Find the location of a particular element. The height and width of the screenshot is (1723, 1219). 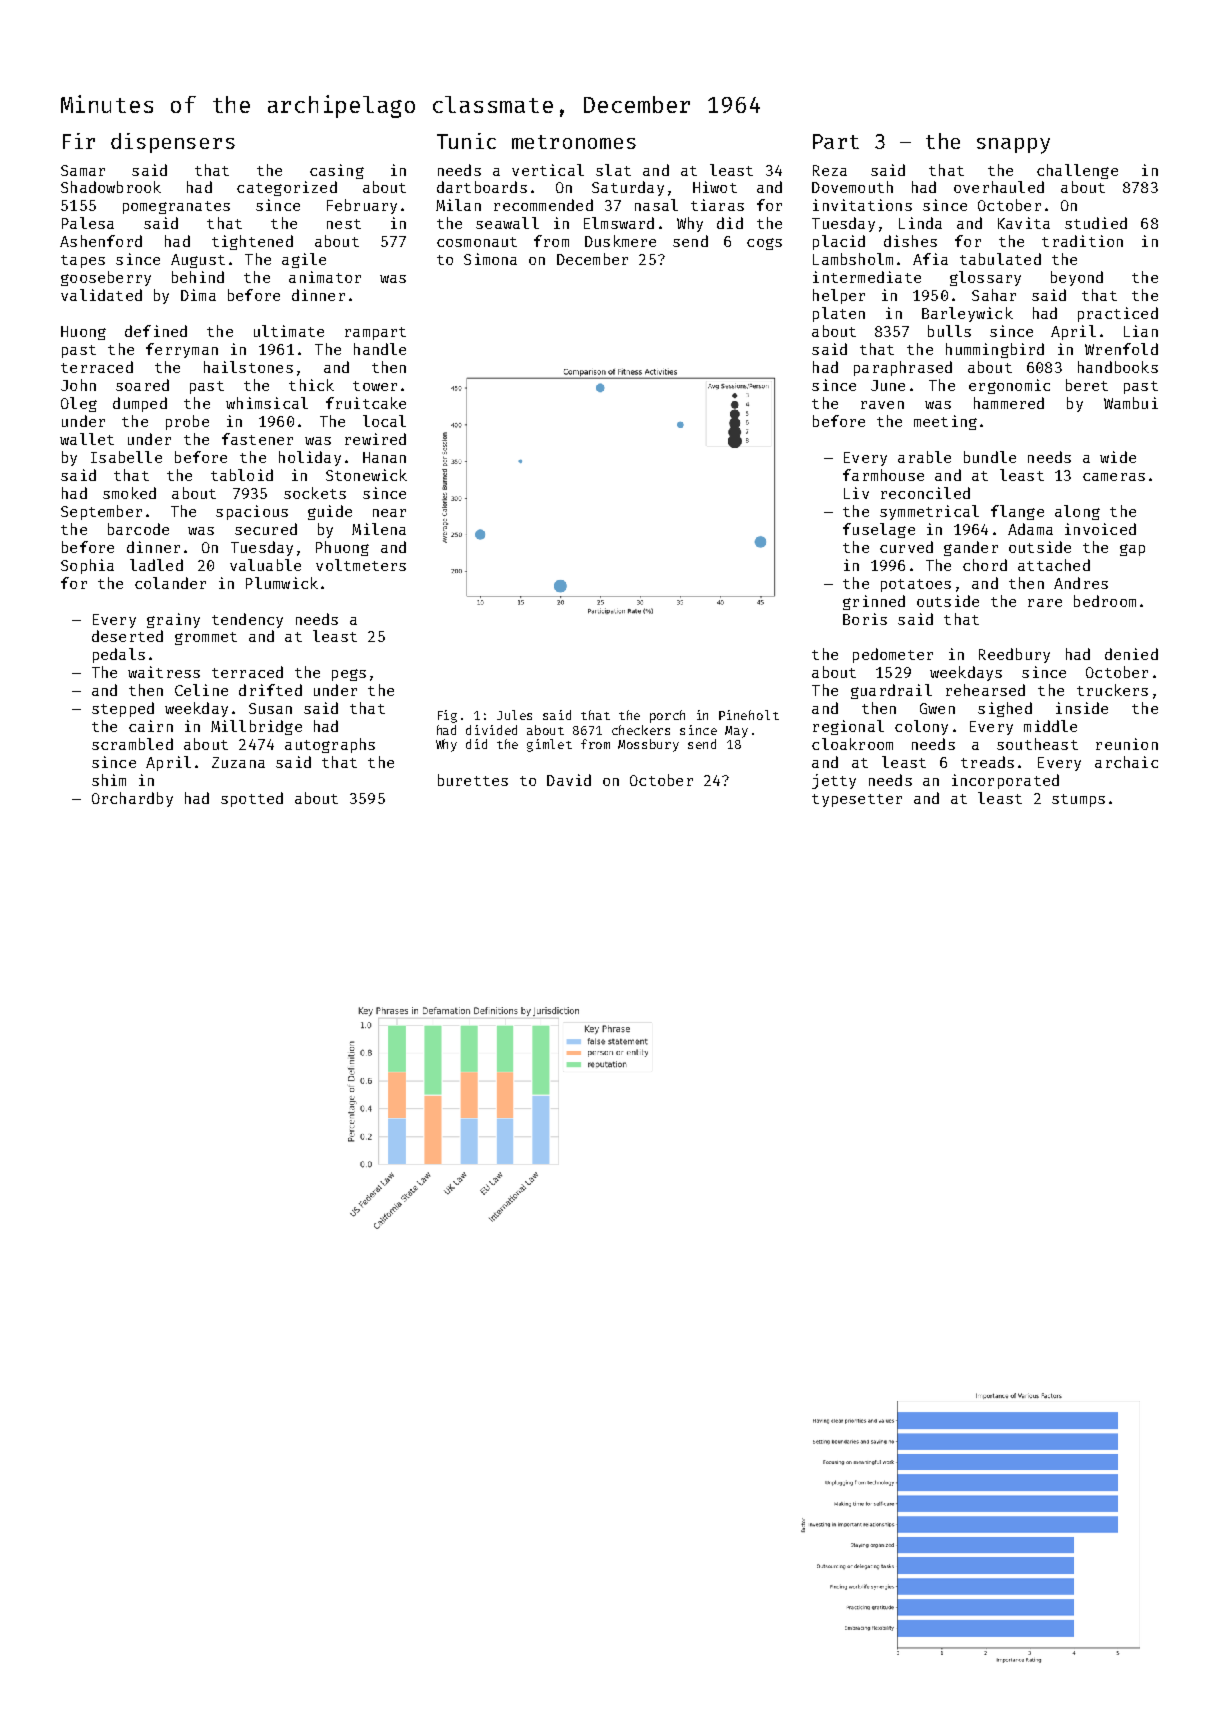

Fir is located at coordinates (79, 141).
